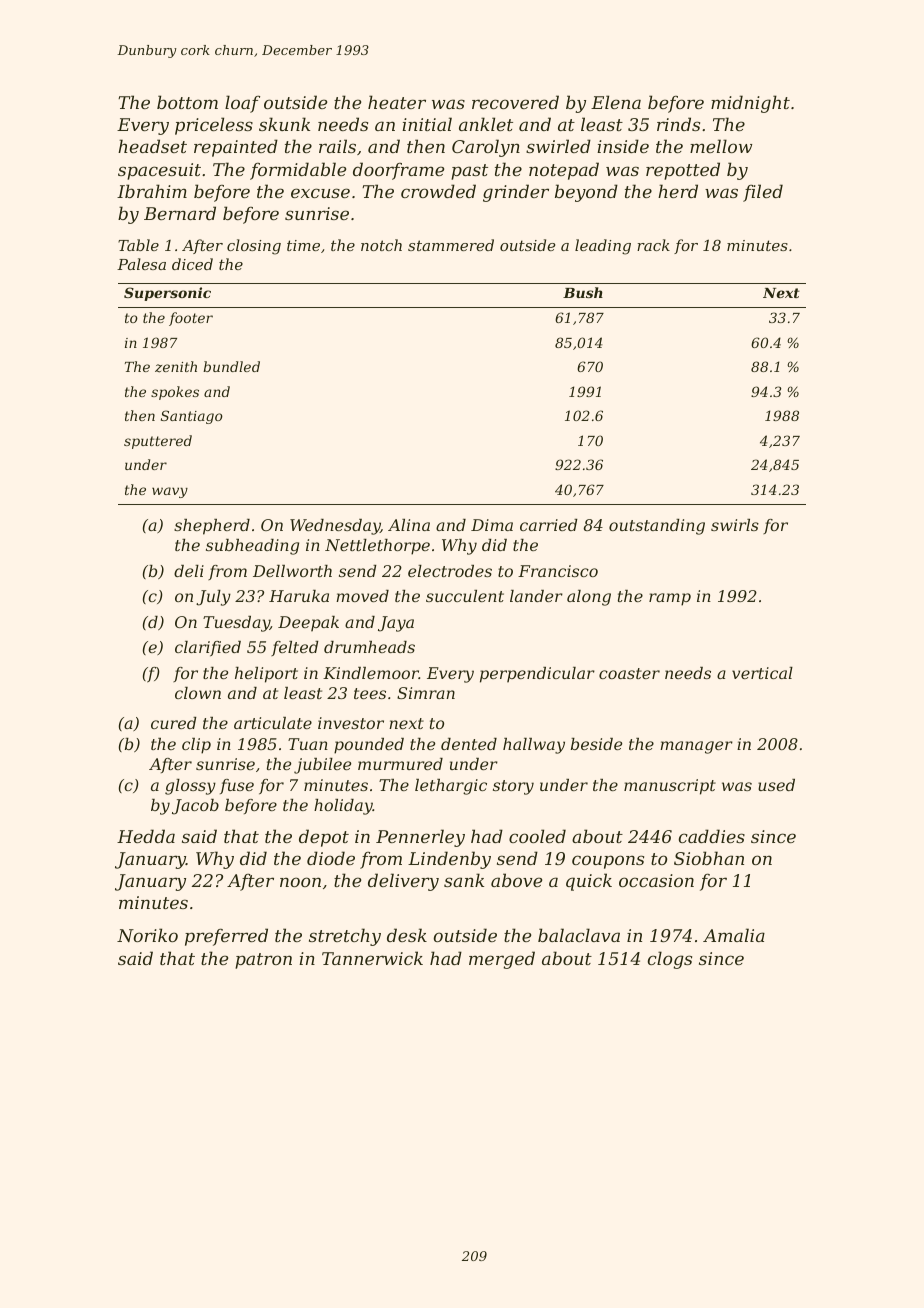 The height and width of the screenshot is (1308, 924). I want to click on doorframe, so click(398, 171).
